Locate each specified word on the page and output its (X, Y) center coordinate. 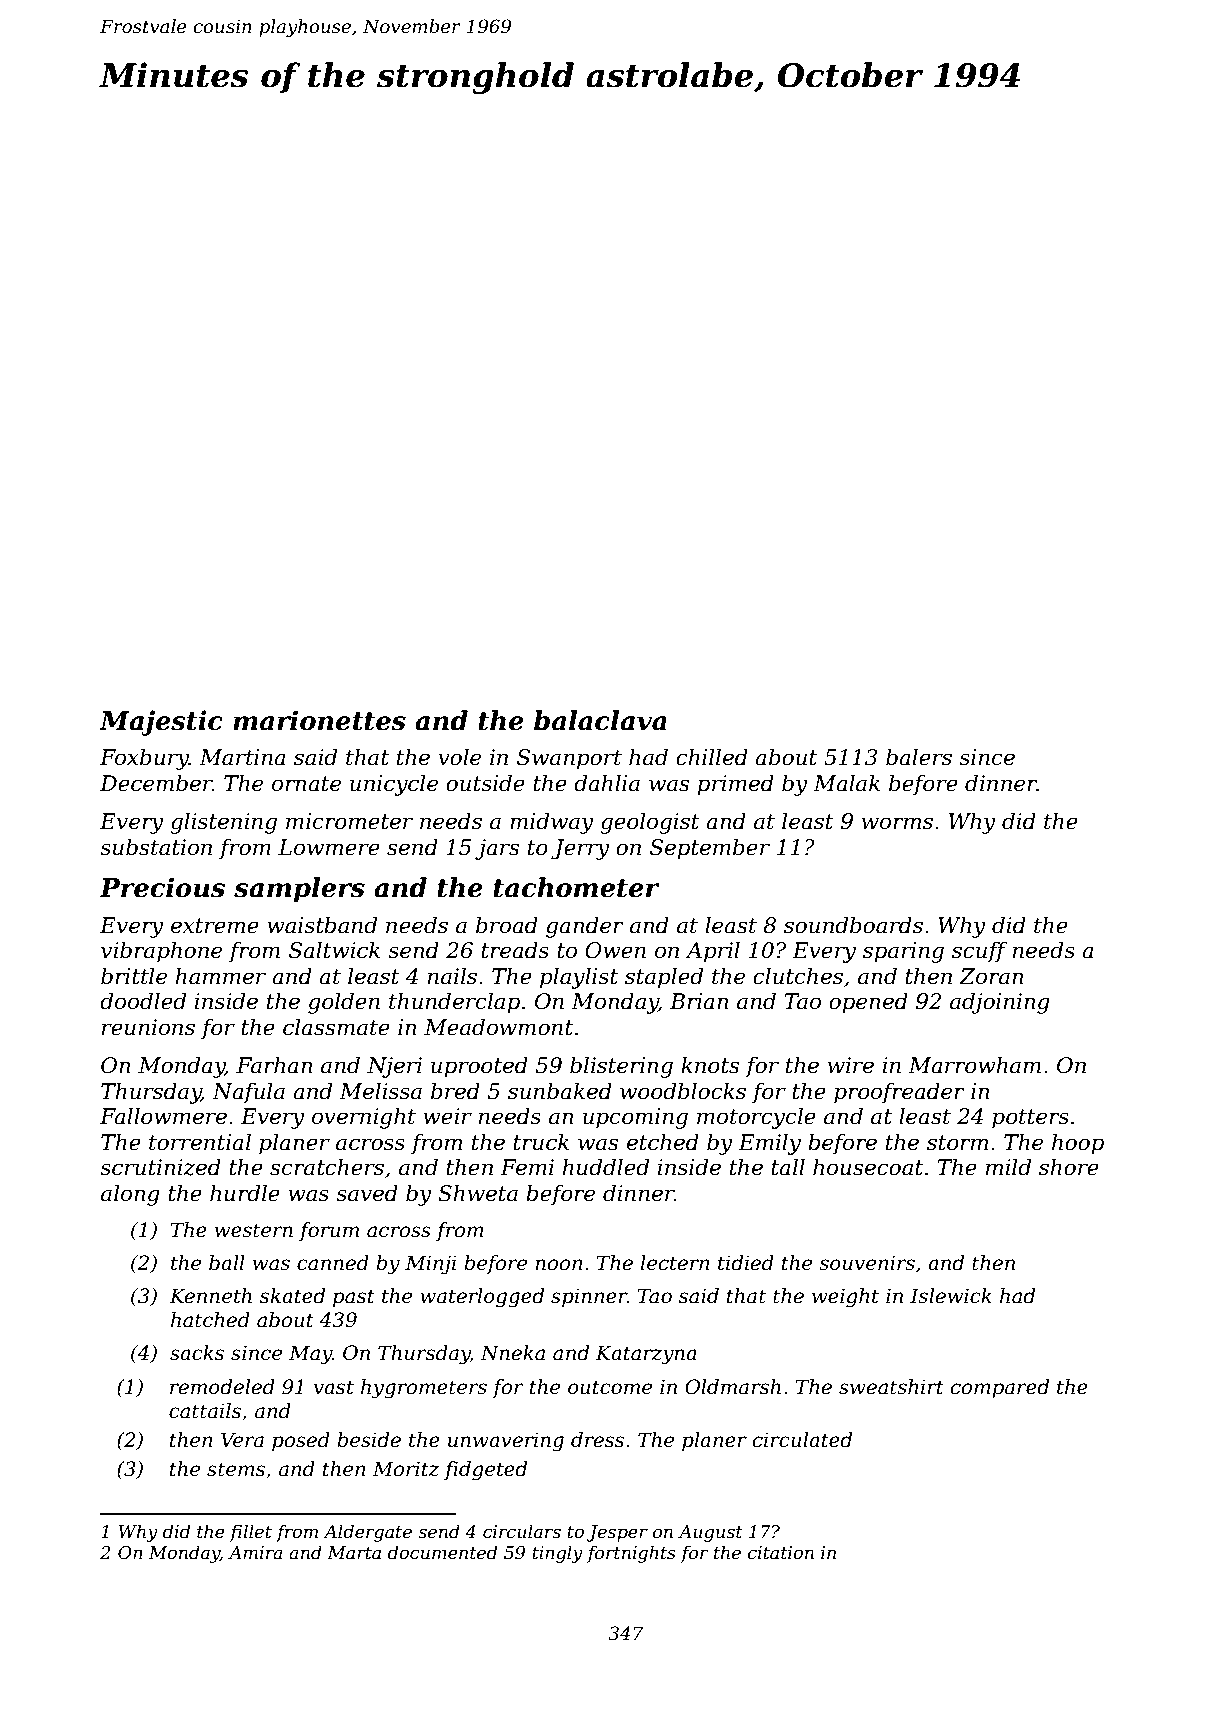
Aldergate (367, 1533)
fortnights (631, 1554)
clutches (798, 976)
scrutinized (160, 1167)
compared (1000, 1388)
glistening (223, 823)
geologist (650, 823)
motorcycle (756, 1118)
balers (919, 757)
